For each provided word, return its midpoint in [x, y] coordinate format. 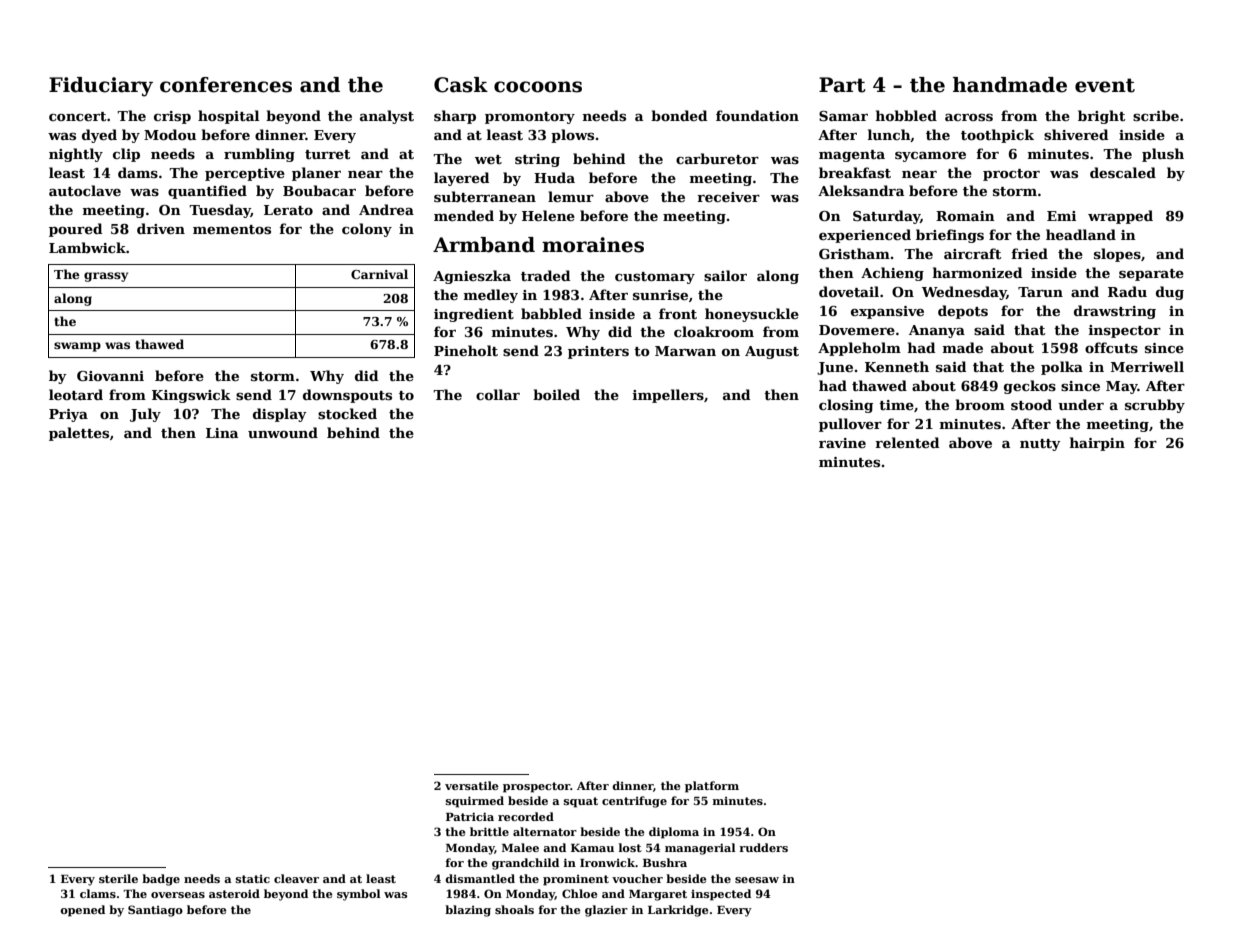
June [835, 368]
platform [712, 787]
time [896, 405]
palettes [79, 434]
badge [161, 880]
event [1105, 85]
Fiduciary [101, 87]
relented [907, 442]
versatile [472, 785]
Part [842, 85]
